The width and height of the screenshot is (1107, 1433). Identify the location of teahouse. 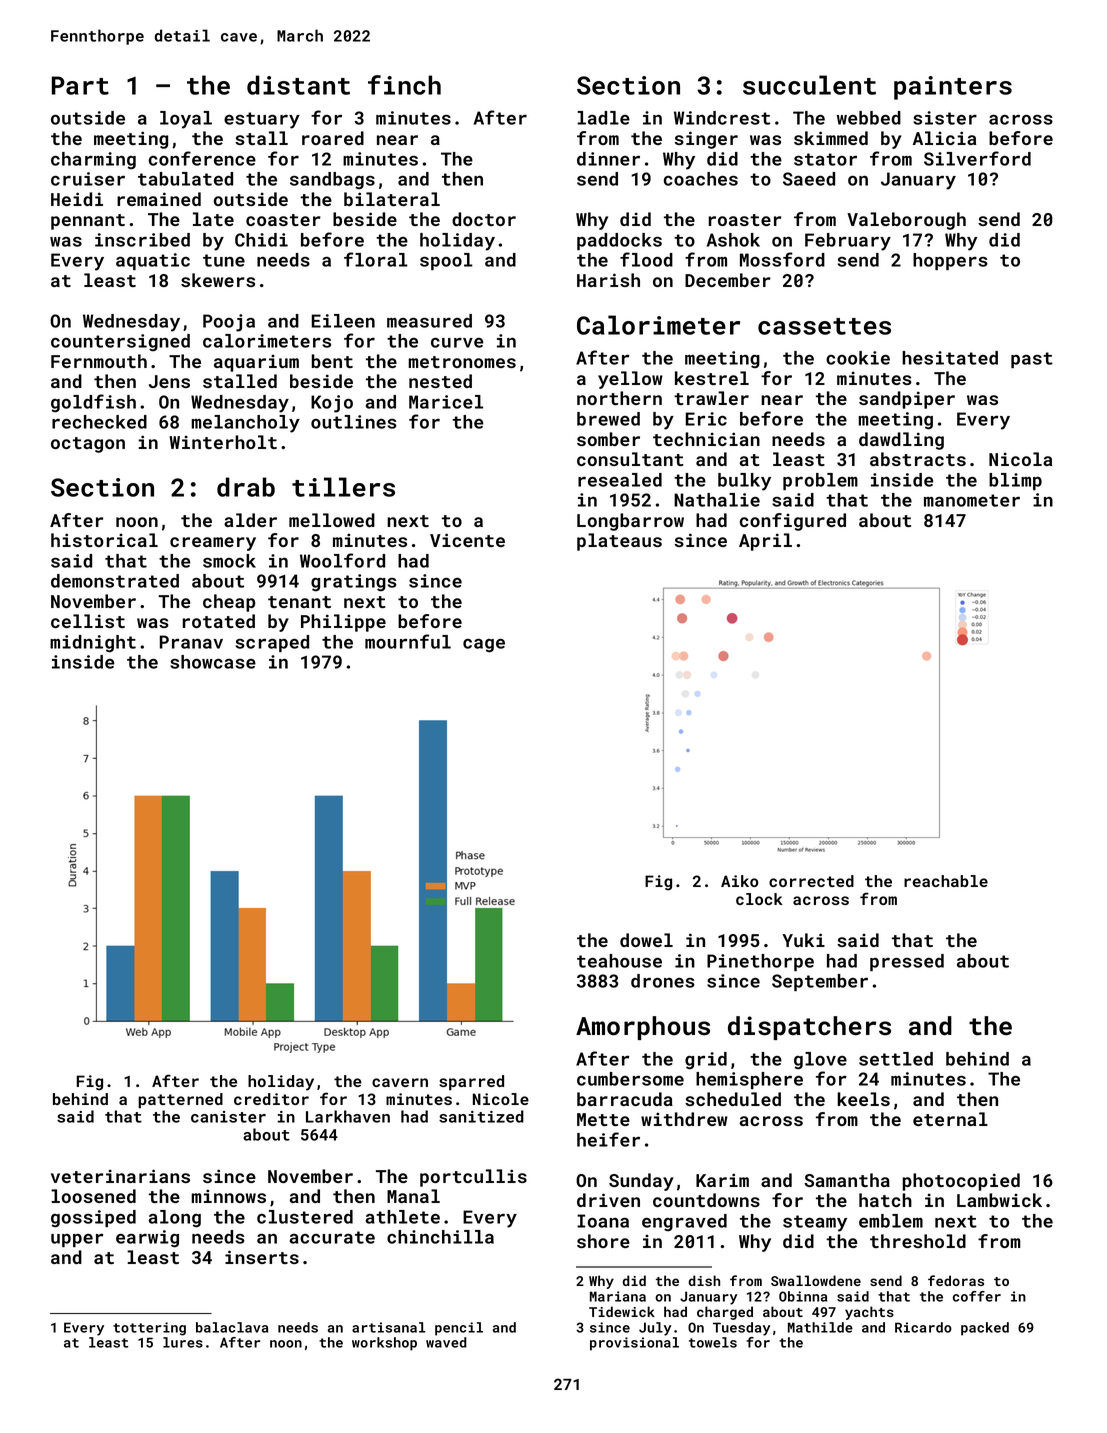
(619, 961).
